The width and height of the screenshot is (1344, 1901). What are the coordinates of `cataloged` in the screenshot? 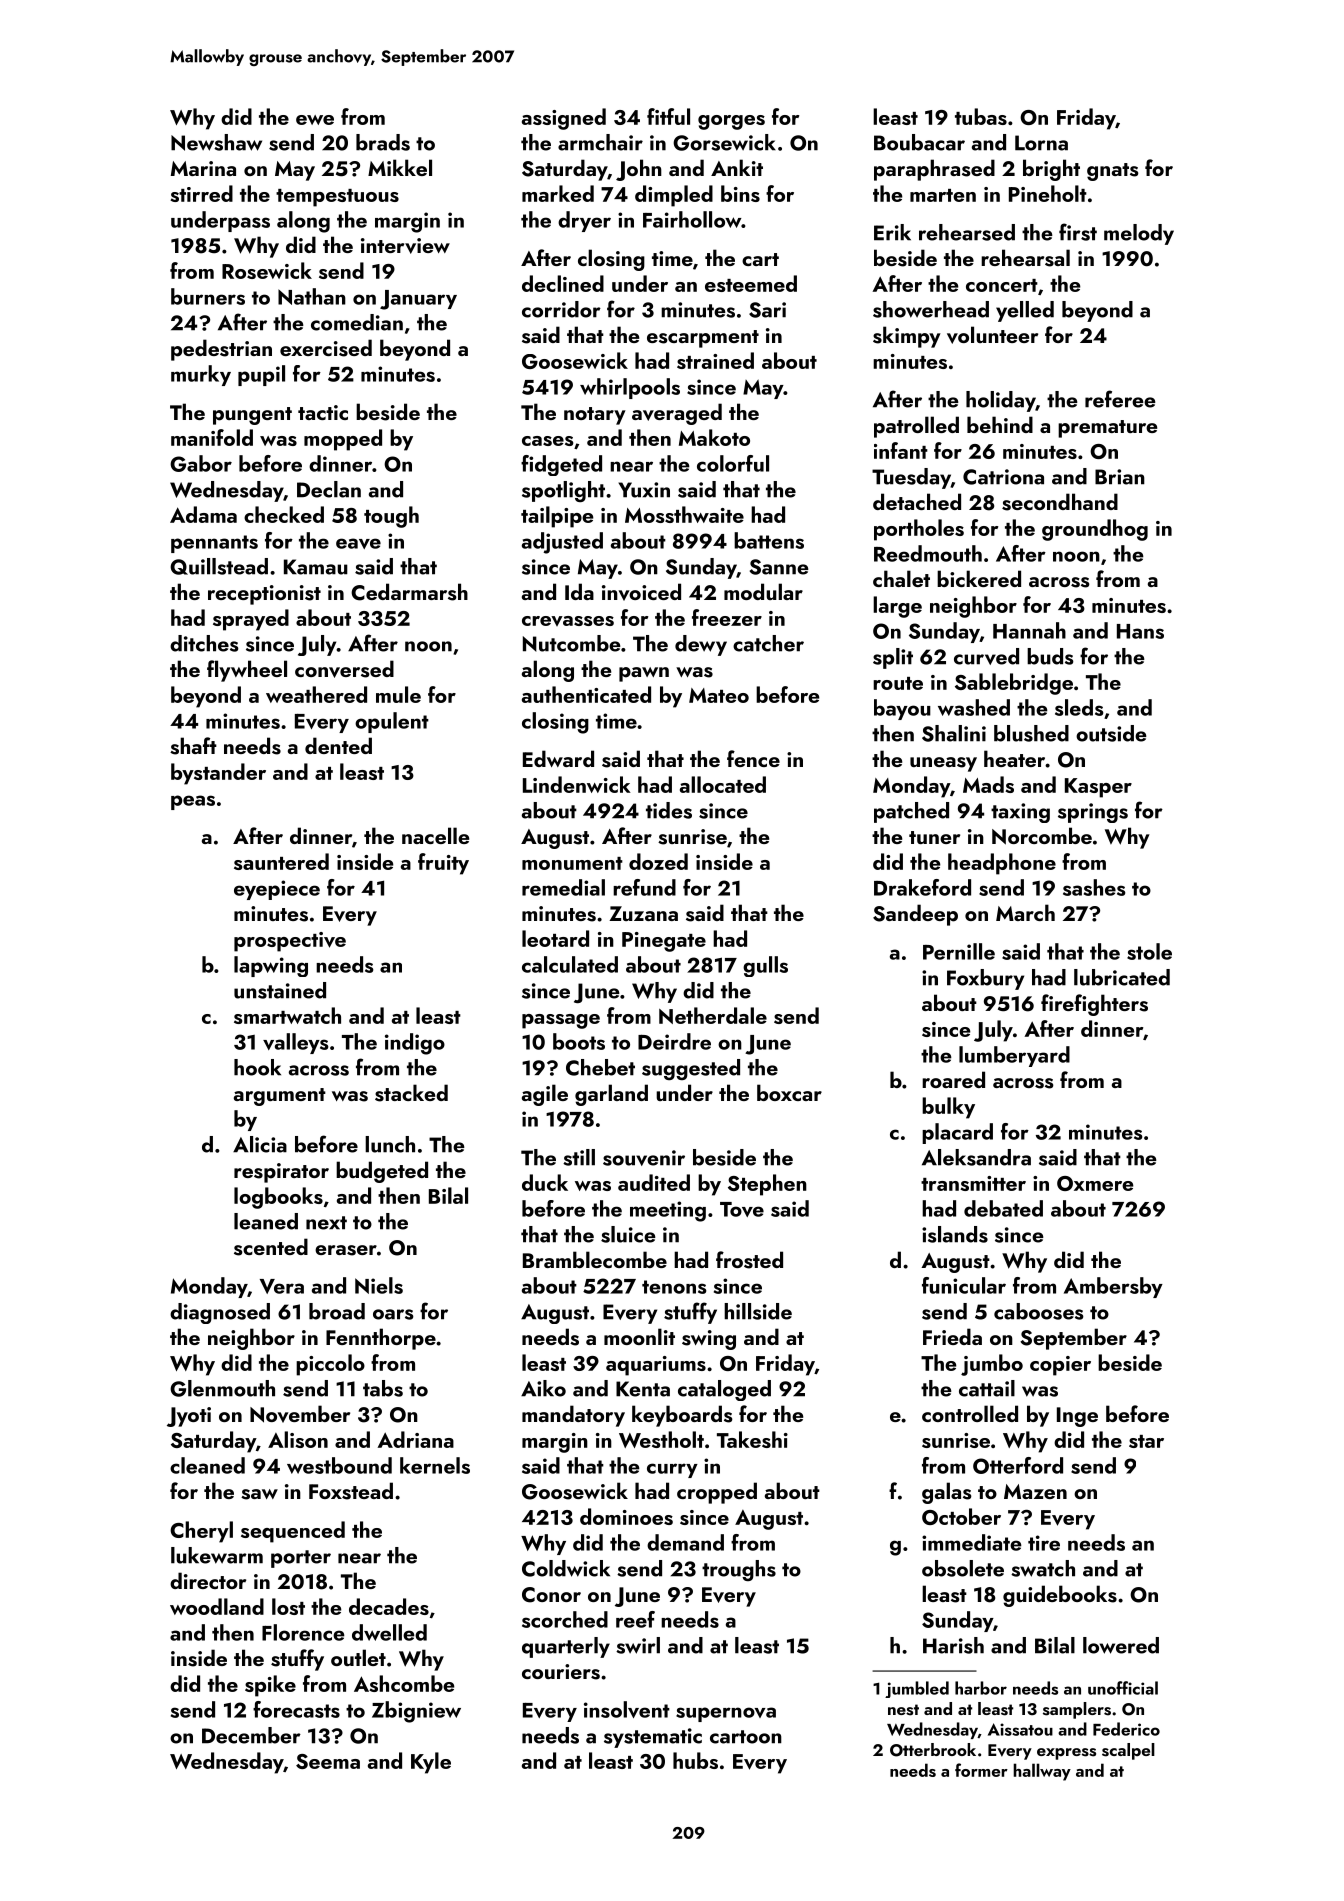 It's located at (724, 1390).
